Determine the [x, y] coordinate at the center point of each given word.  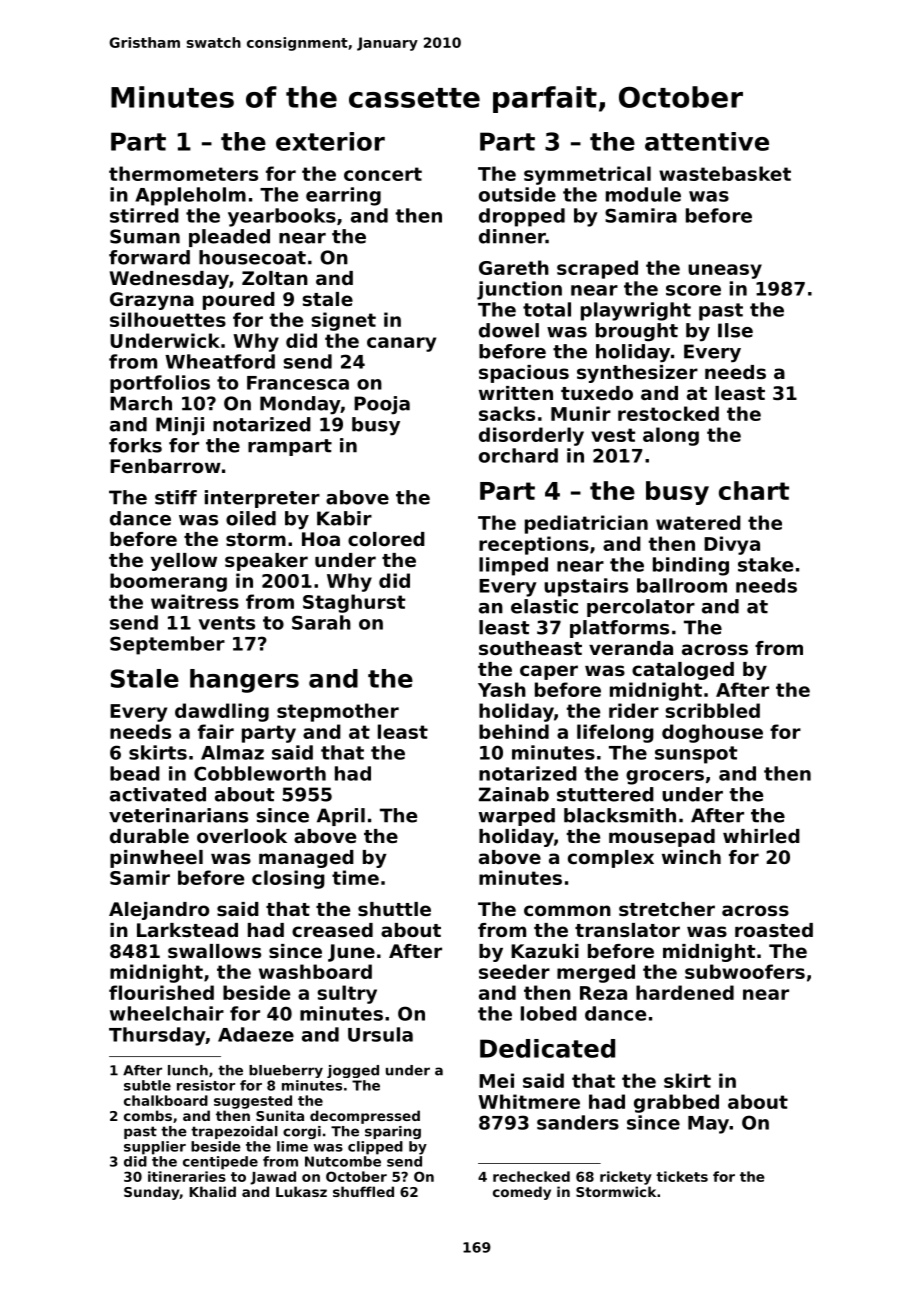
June [351, 953]
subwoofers [745, 971]
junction [519, 290]
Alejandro [159, 911]
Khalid [212, 1191]
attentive [707, 141]
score [693, 290]
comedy [522, 1193]
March [141, 403]
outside [517, 194]
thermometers [183, 173]
